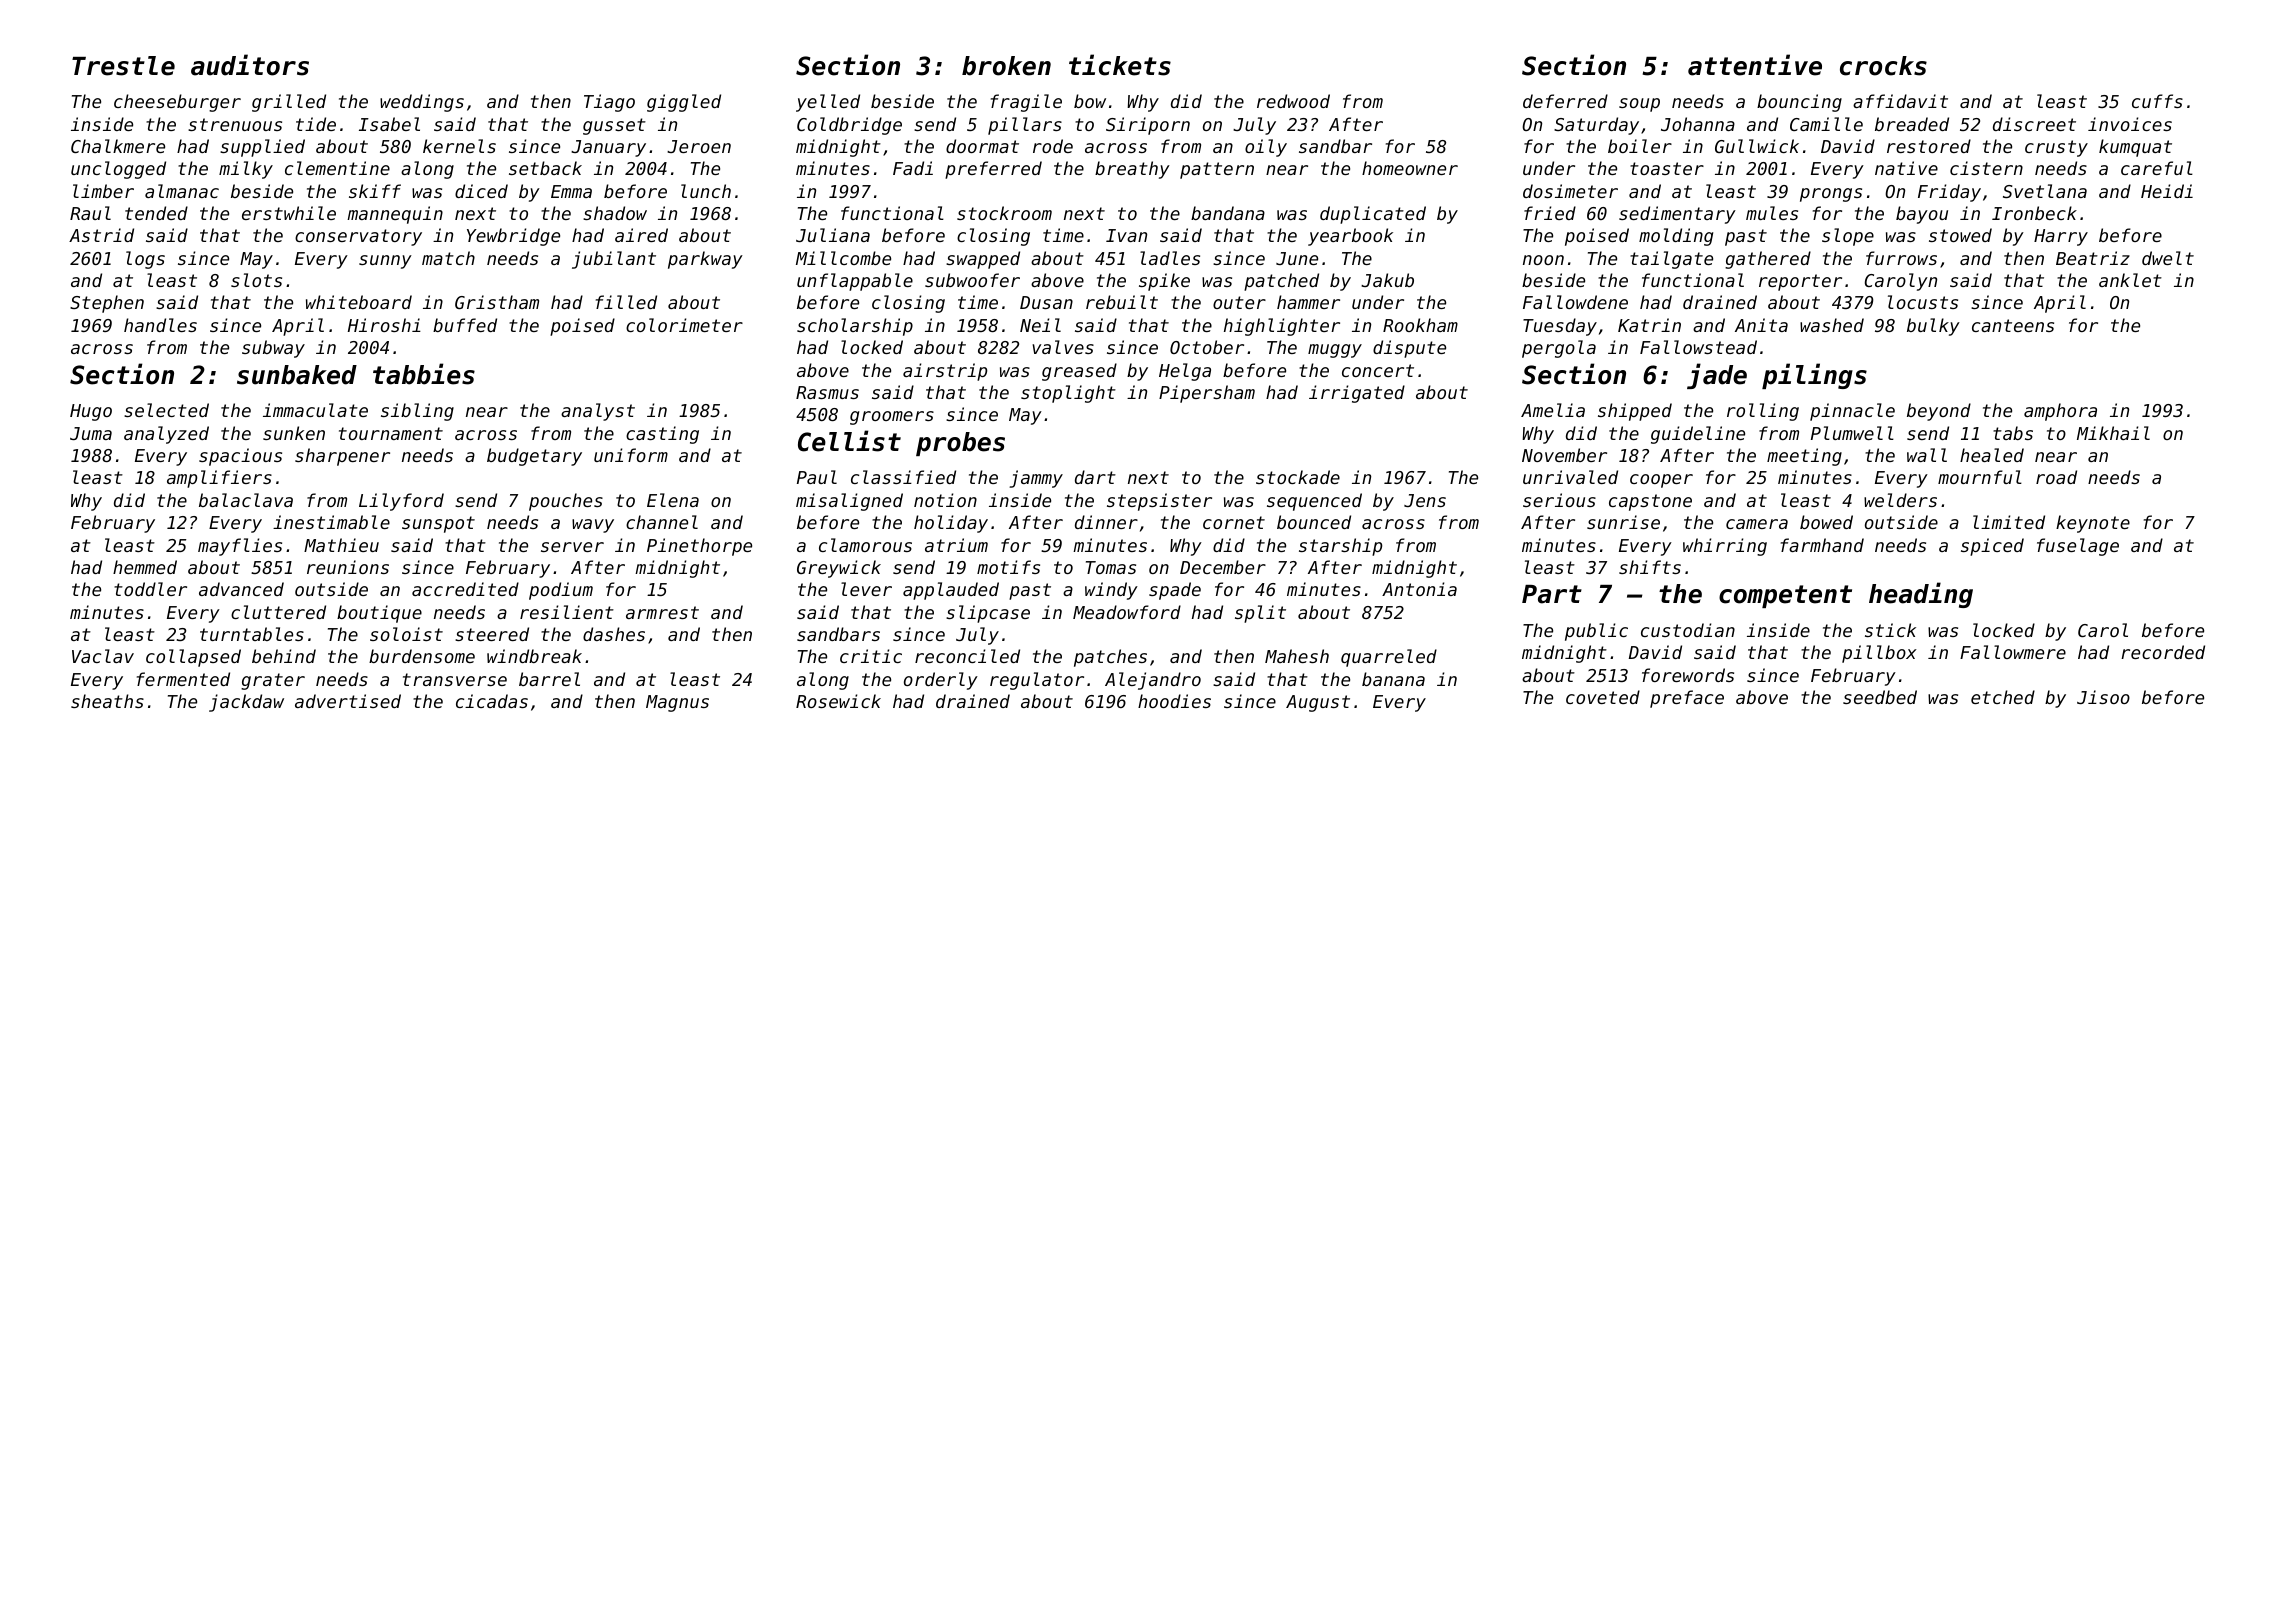 The width and height of the document is (2282, 1614). I want to click on fragile, so click(1026, 103).
